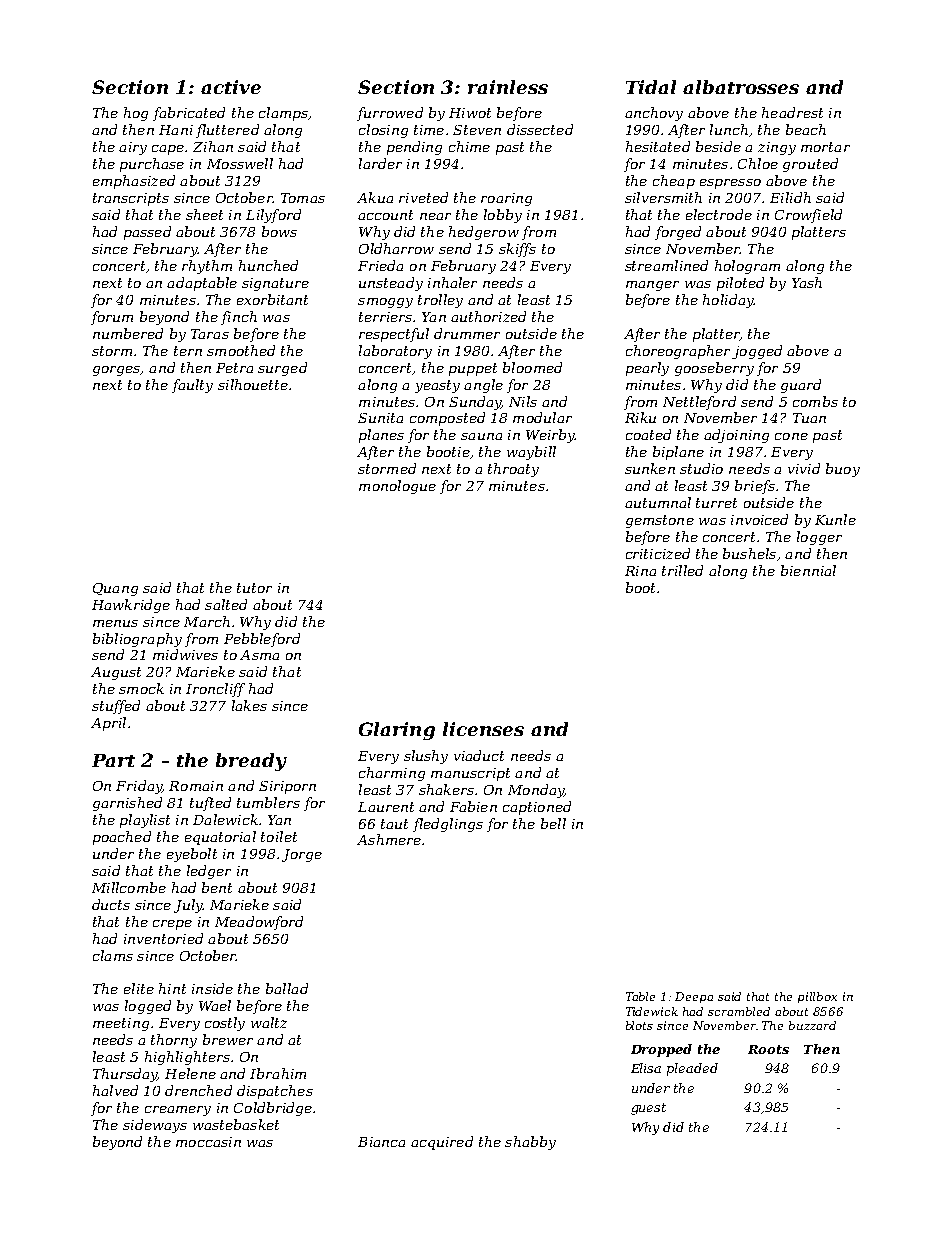 The height and width of the screenshot is (1233, 952). Describe the element at coordinates (254, 588) in the screenshot. I see `tutor` at that location.
